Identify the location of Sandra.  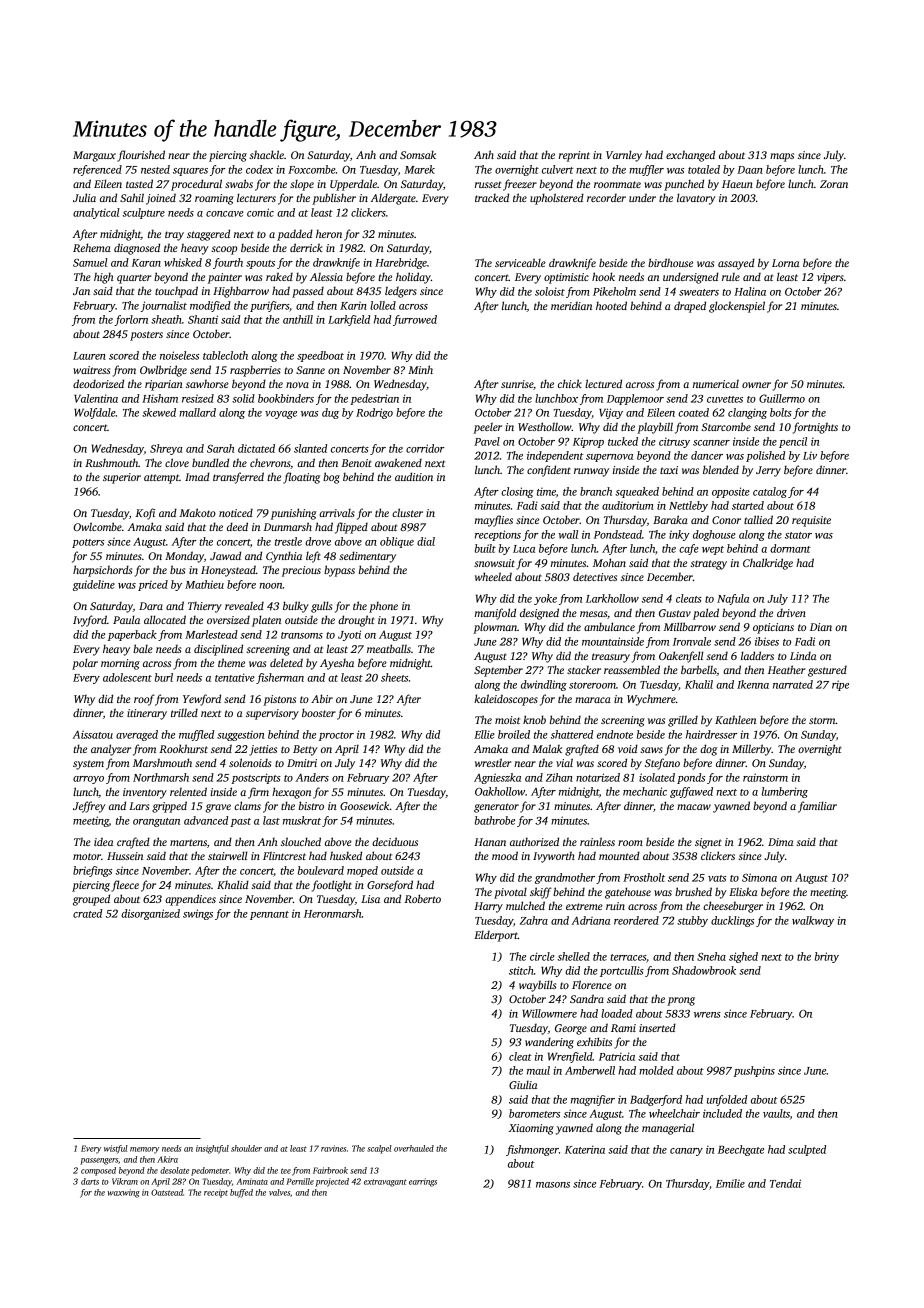
(587, 998).
